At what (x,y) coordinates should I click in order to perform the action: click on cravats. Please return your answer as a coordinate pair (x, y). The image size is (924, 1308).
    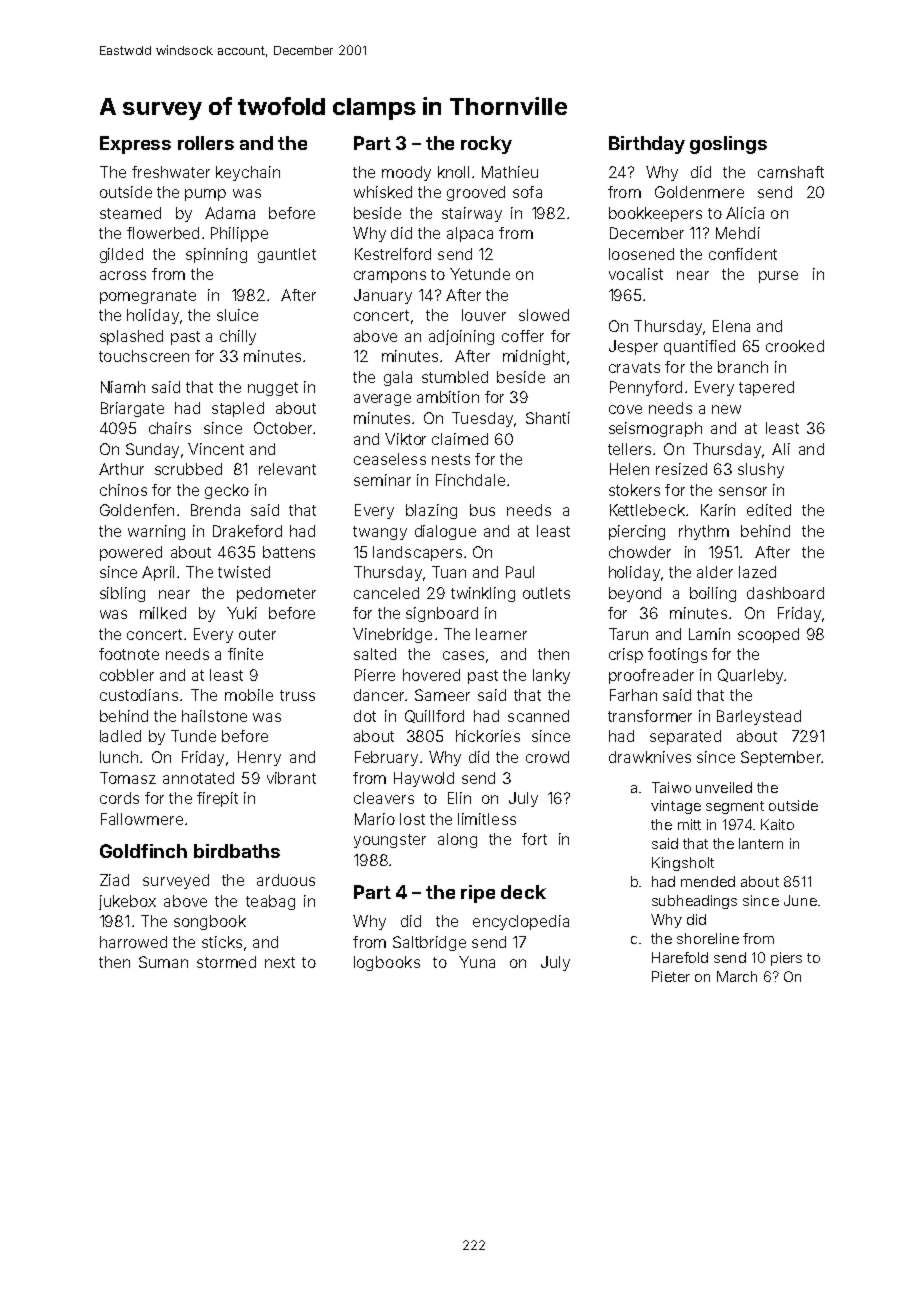
    Looking at the image, I should click on (634, 367).
